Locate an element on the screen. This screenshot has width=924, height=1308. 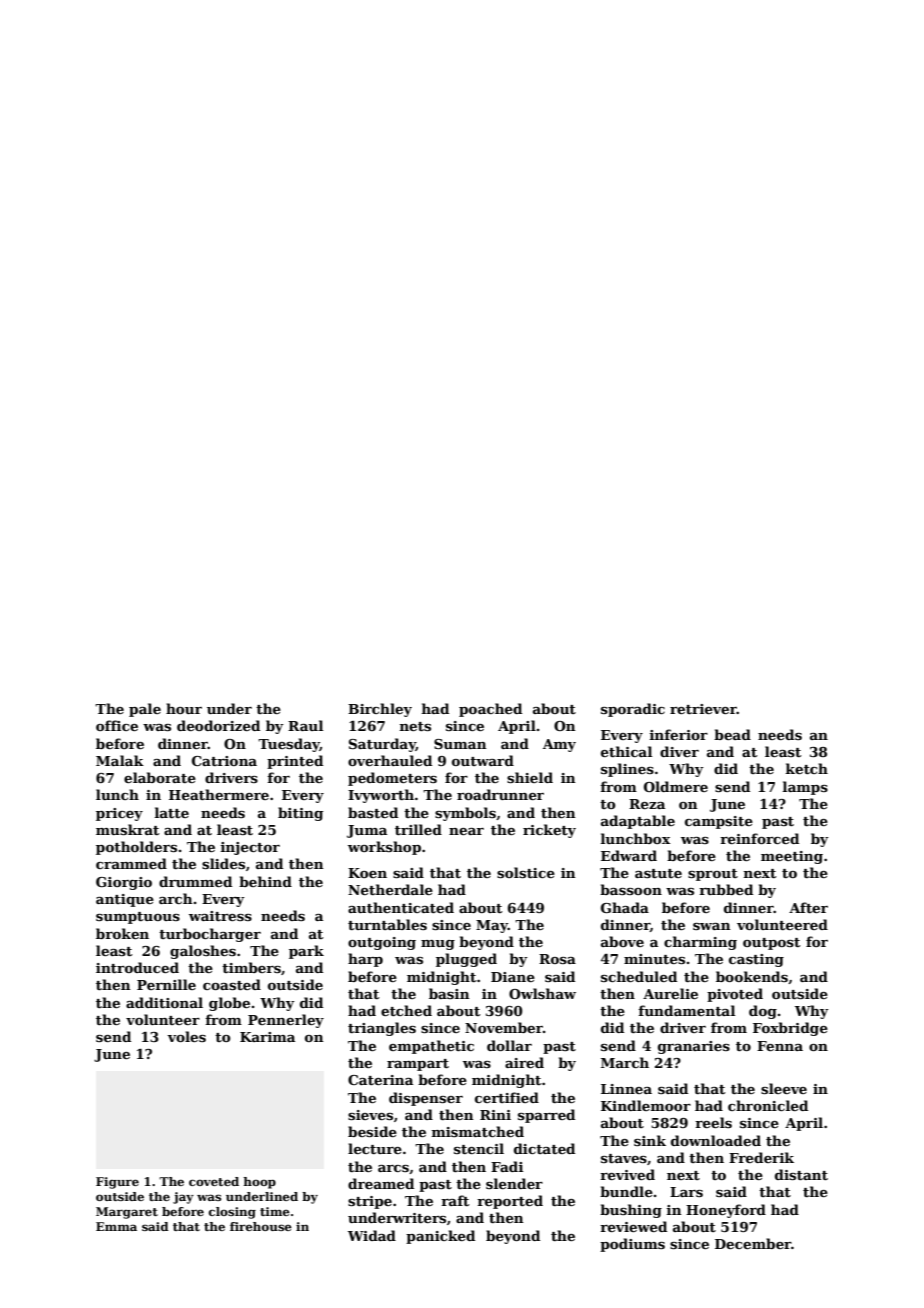
Widad is located at coordinates (372, 1235).
